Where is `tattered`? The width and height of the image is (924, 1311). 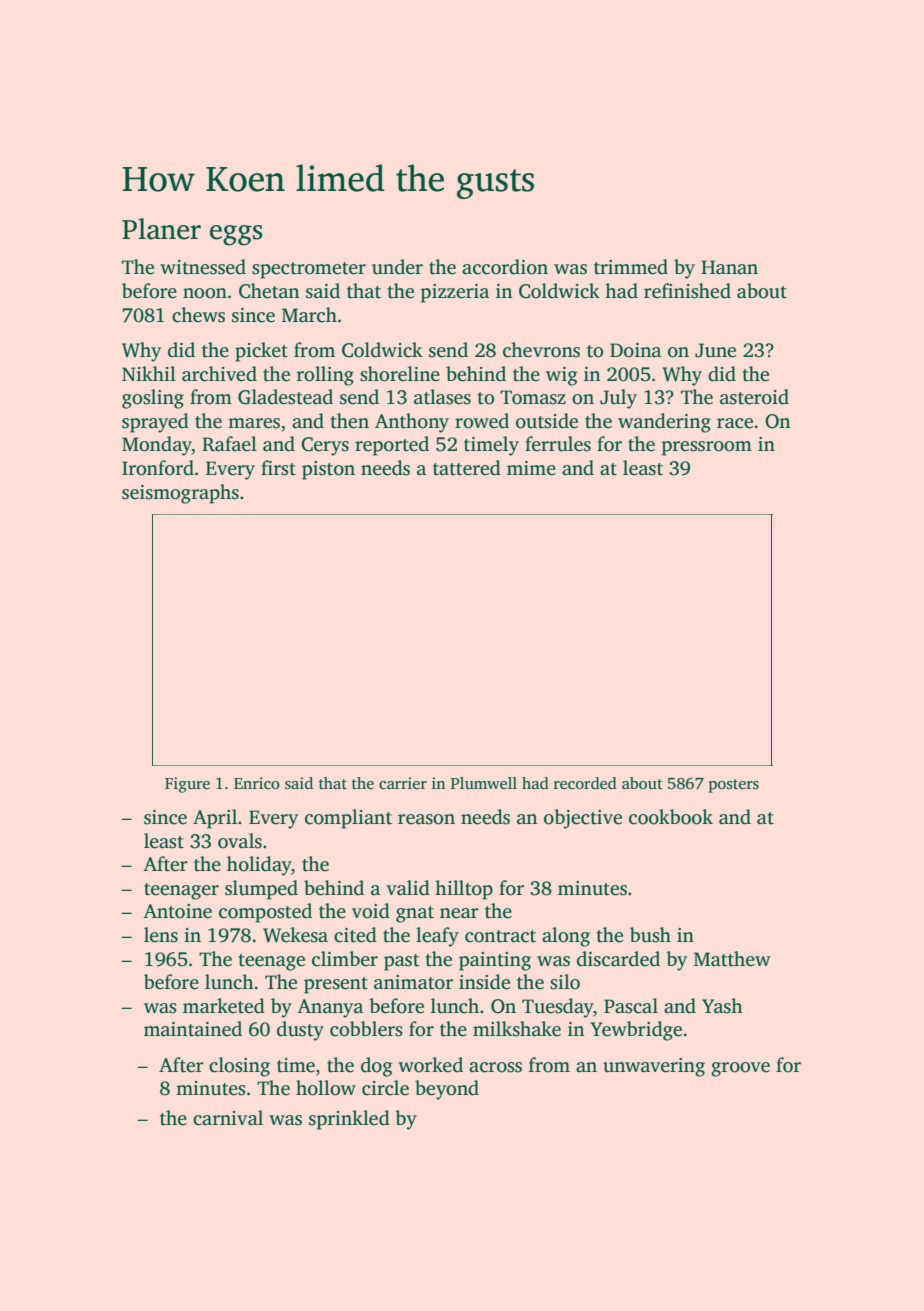
tattered is located at coordinates (467, 468).
